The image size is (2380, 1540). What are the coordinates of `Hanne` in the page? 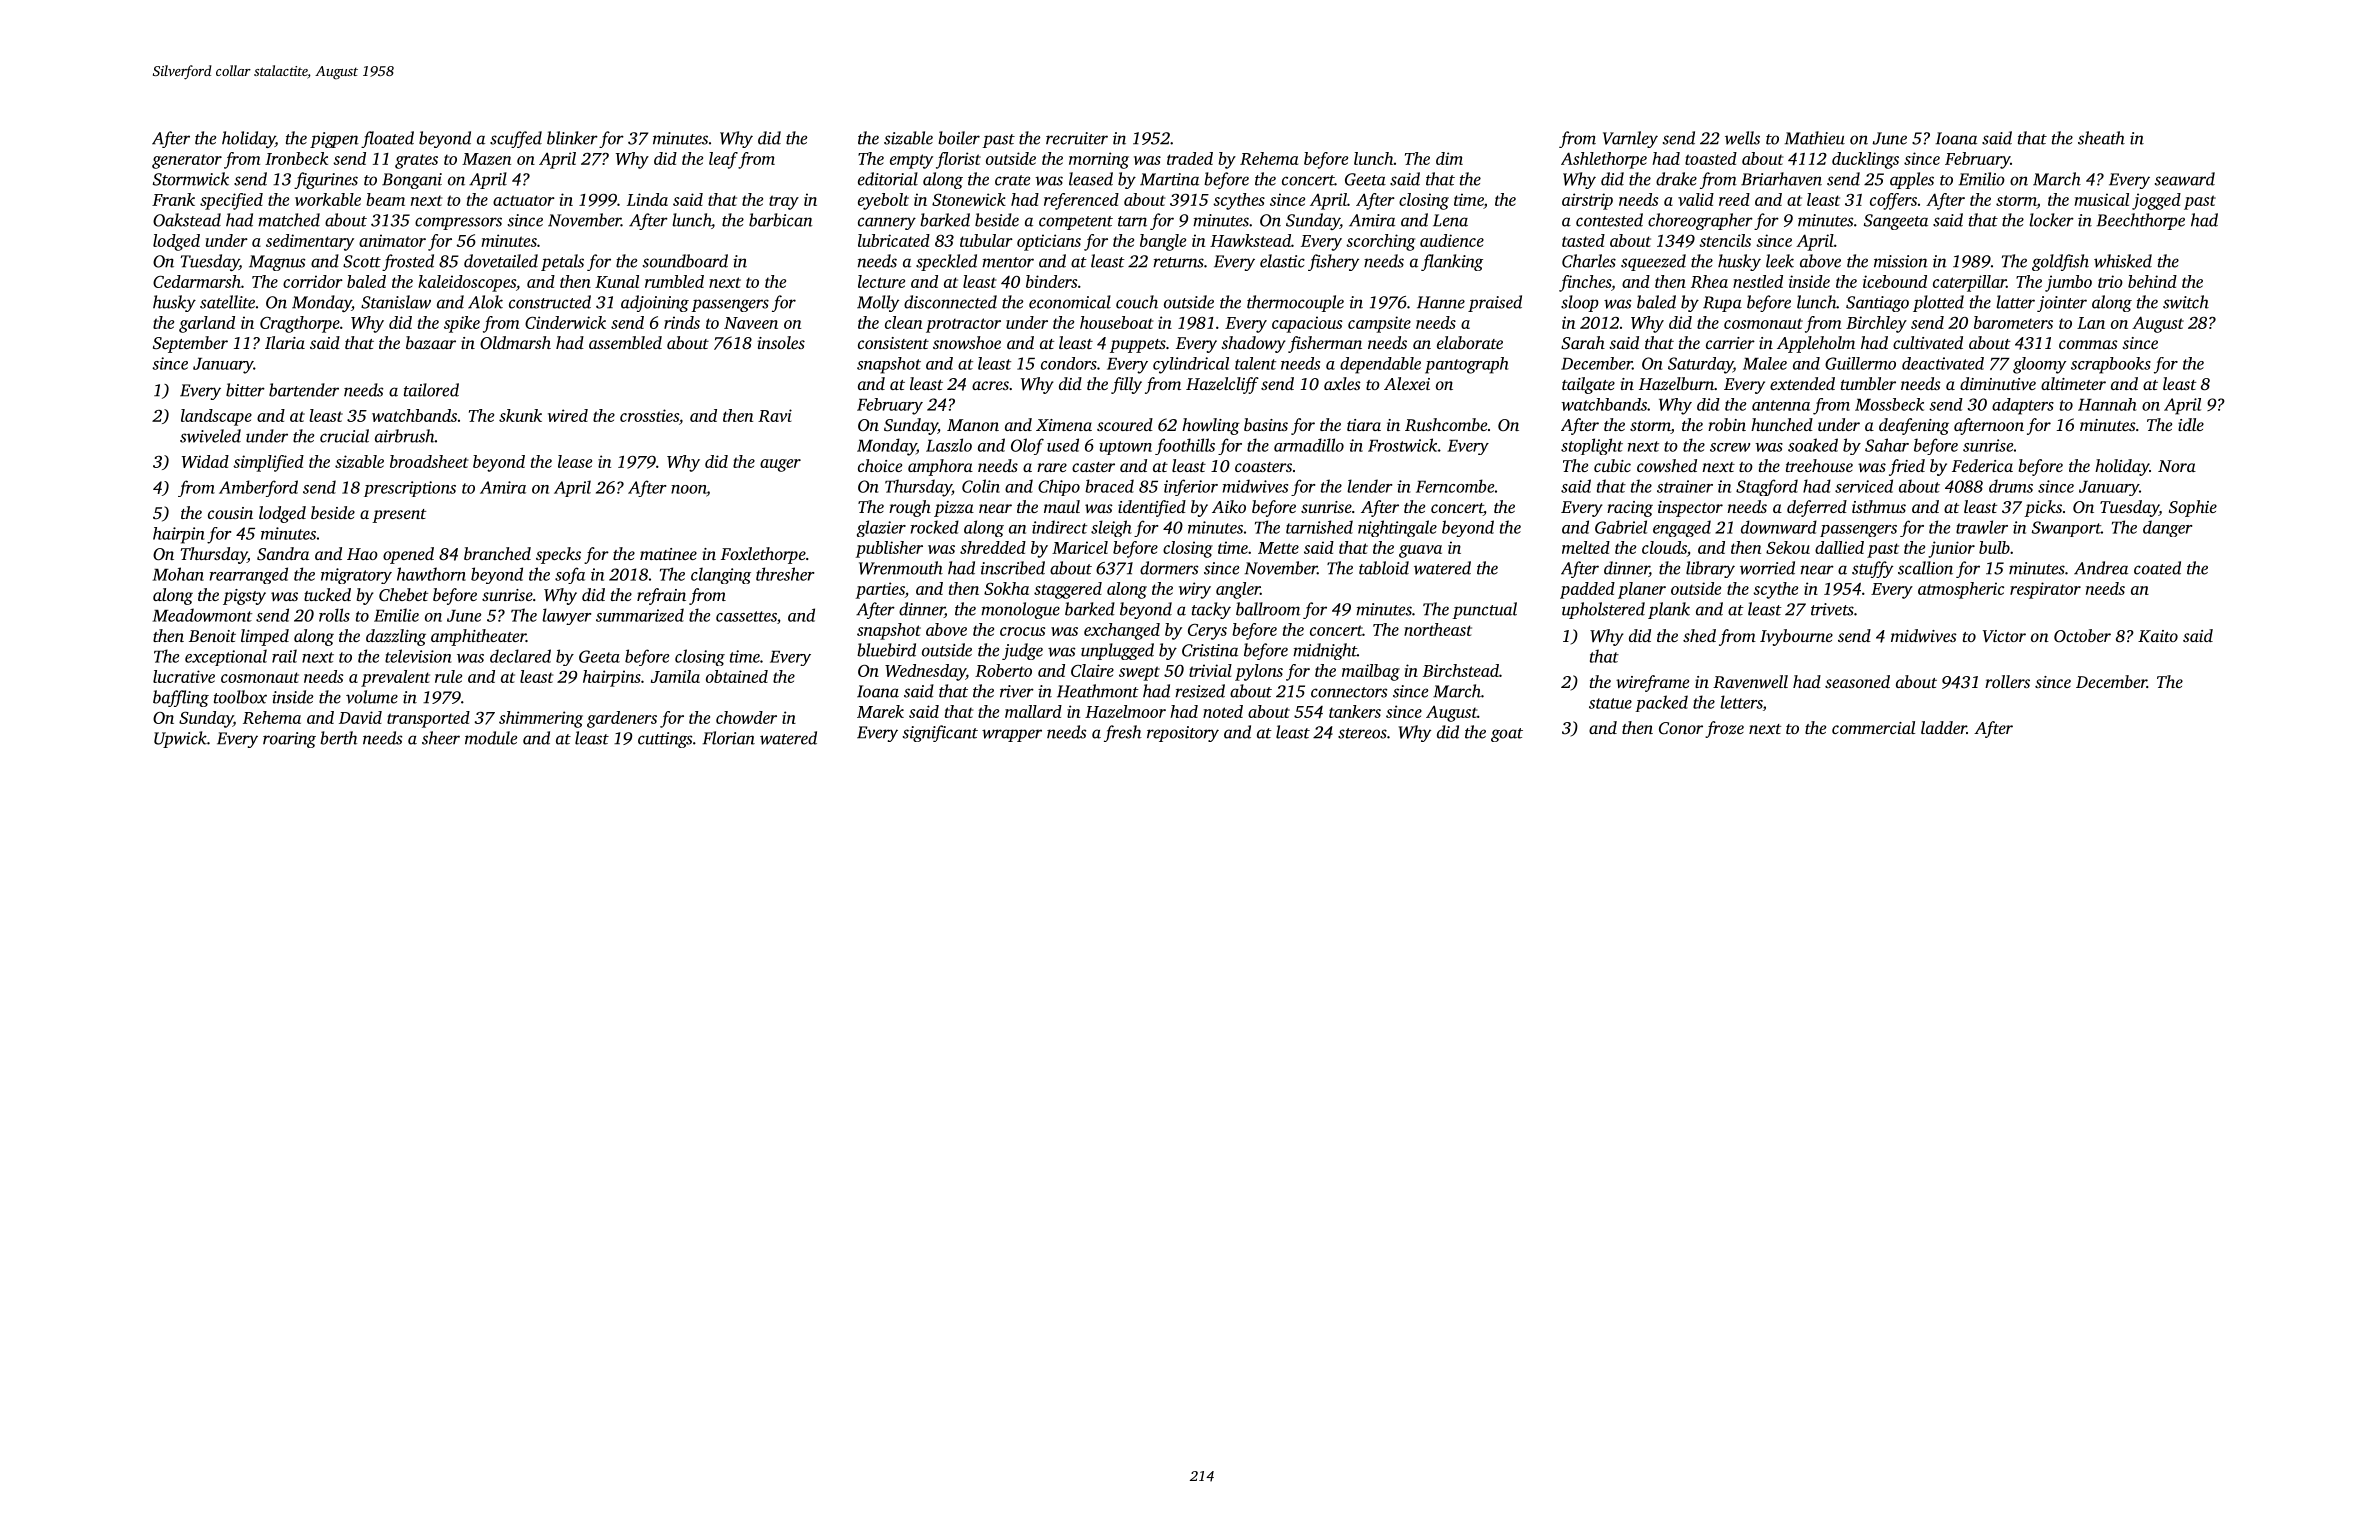 It's located at (1441, 302).
